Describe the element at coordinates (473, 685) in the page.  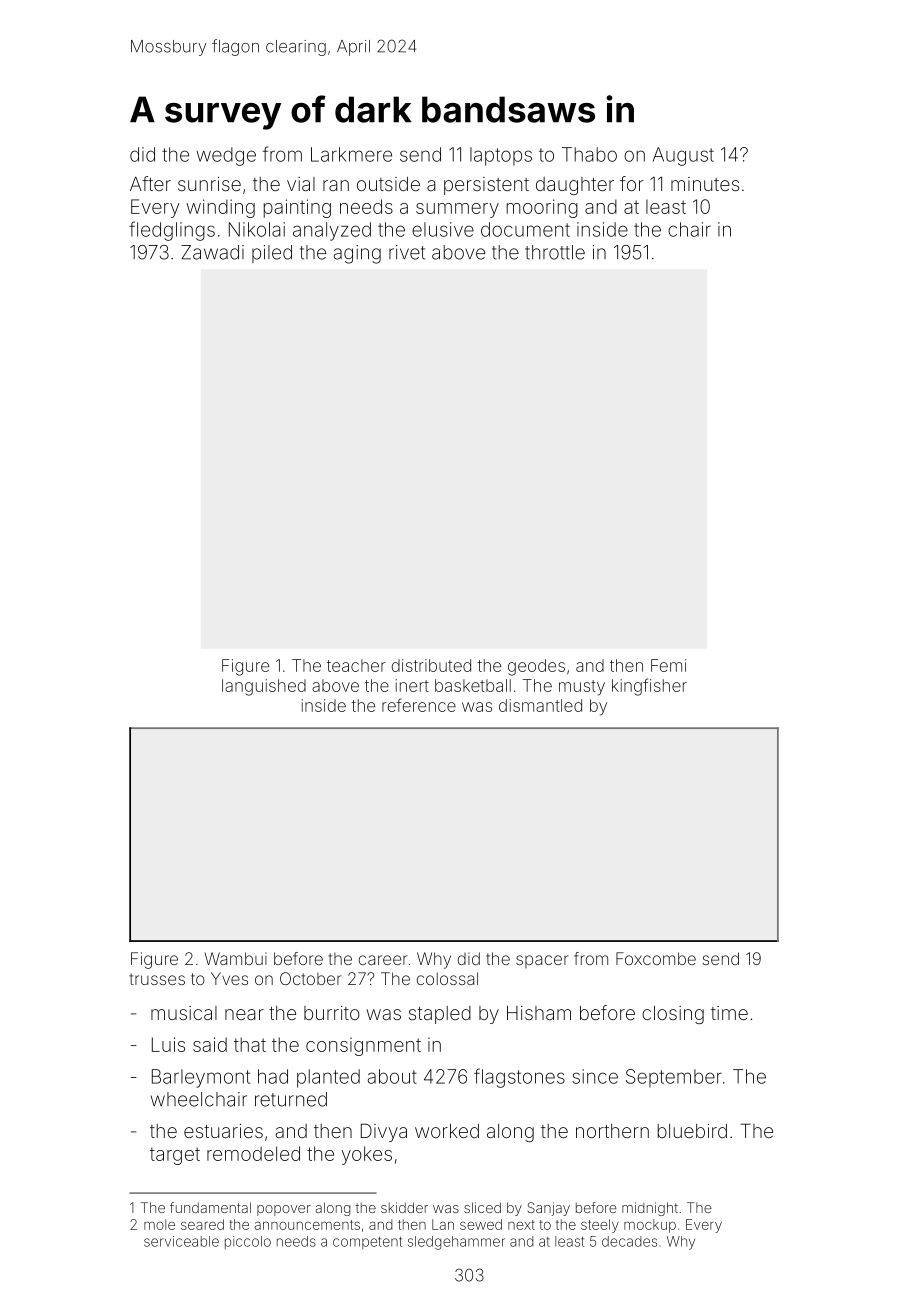
I see `basketball` at that location.
